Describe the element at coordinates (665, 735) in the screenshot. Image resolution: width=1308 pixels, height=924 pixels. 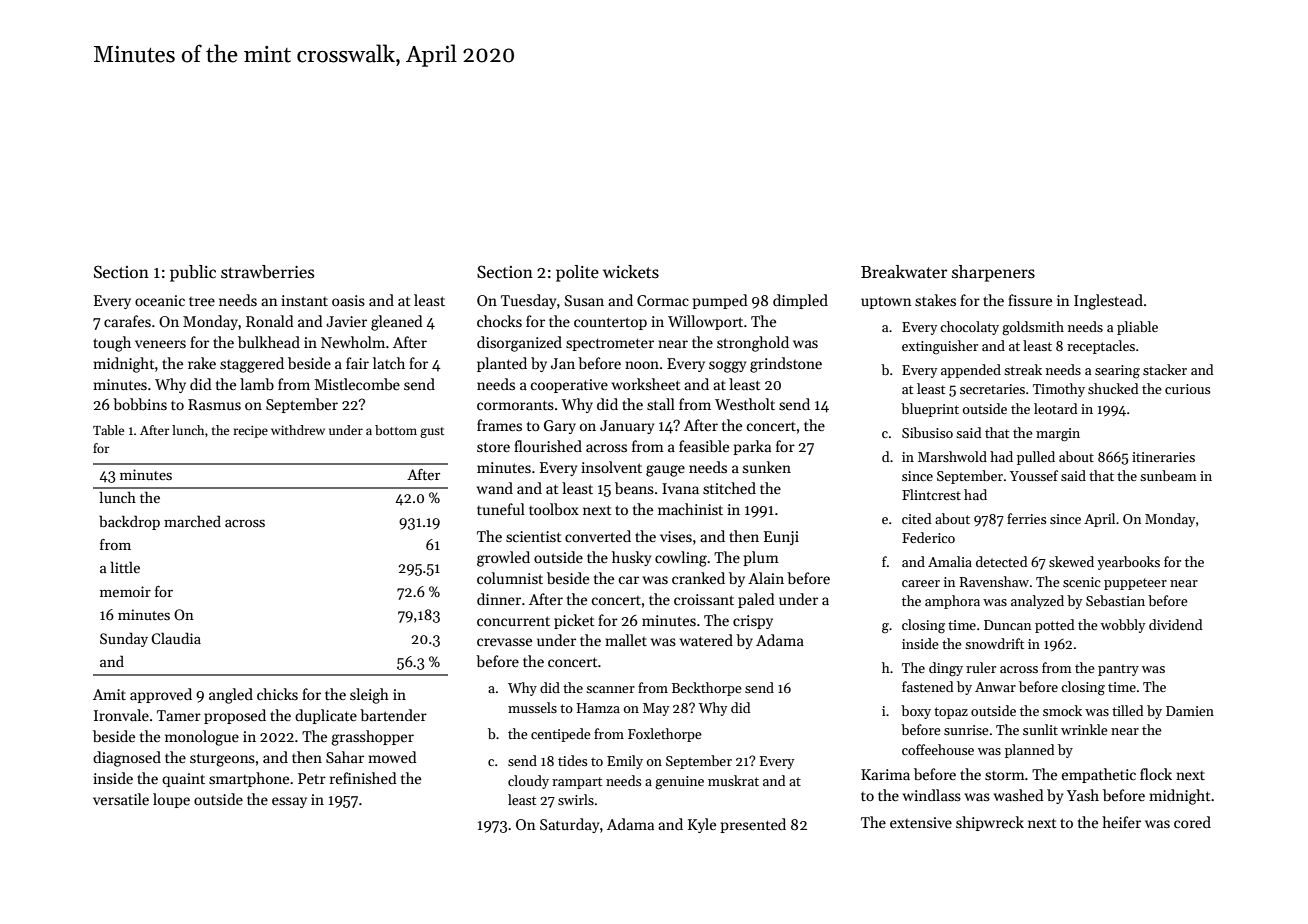
I see `Foxlethorpe` at that location.
